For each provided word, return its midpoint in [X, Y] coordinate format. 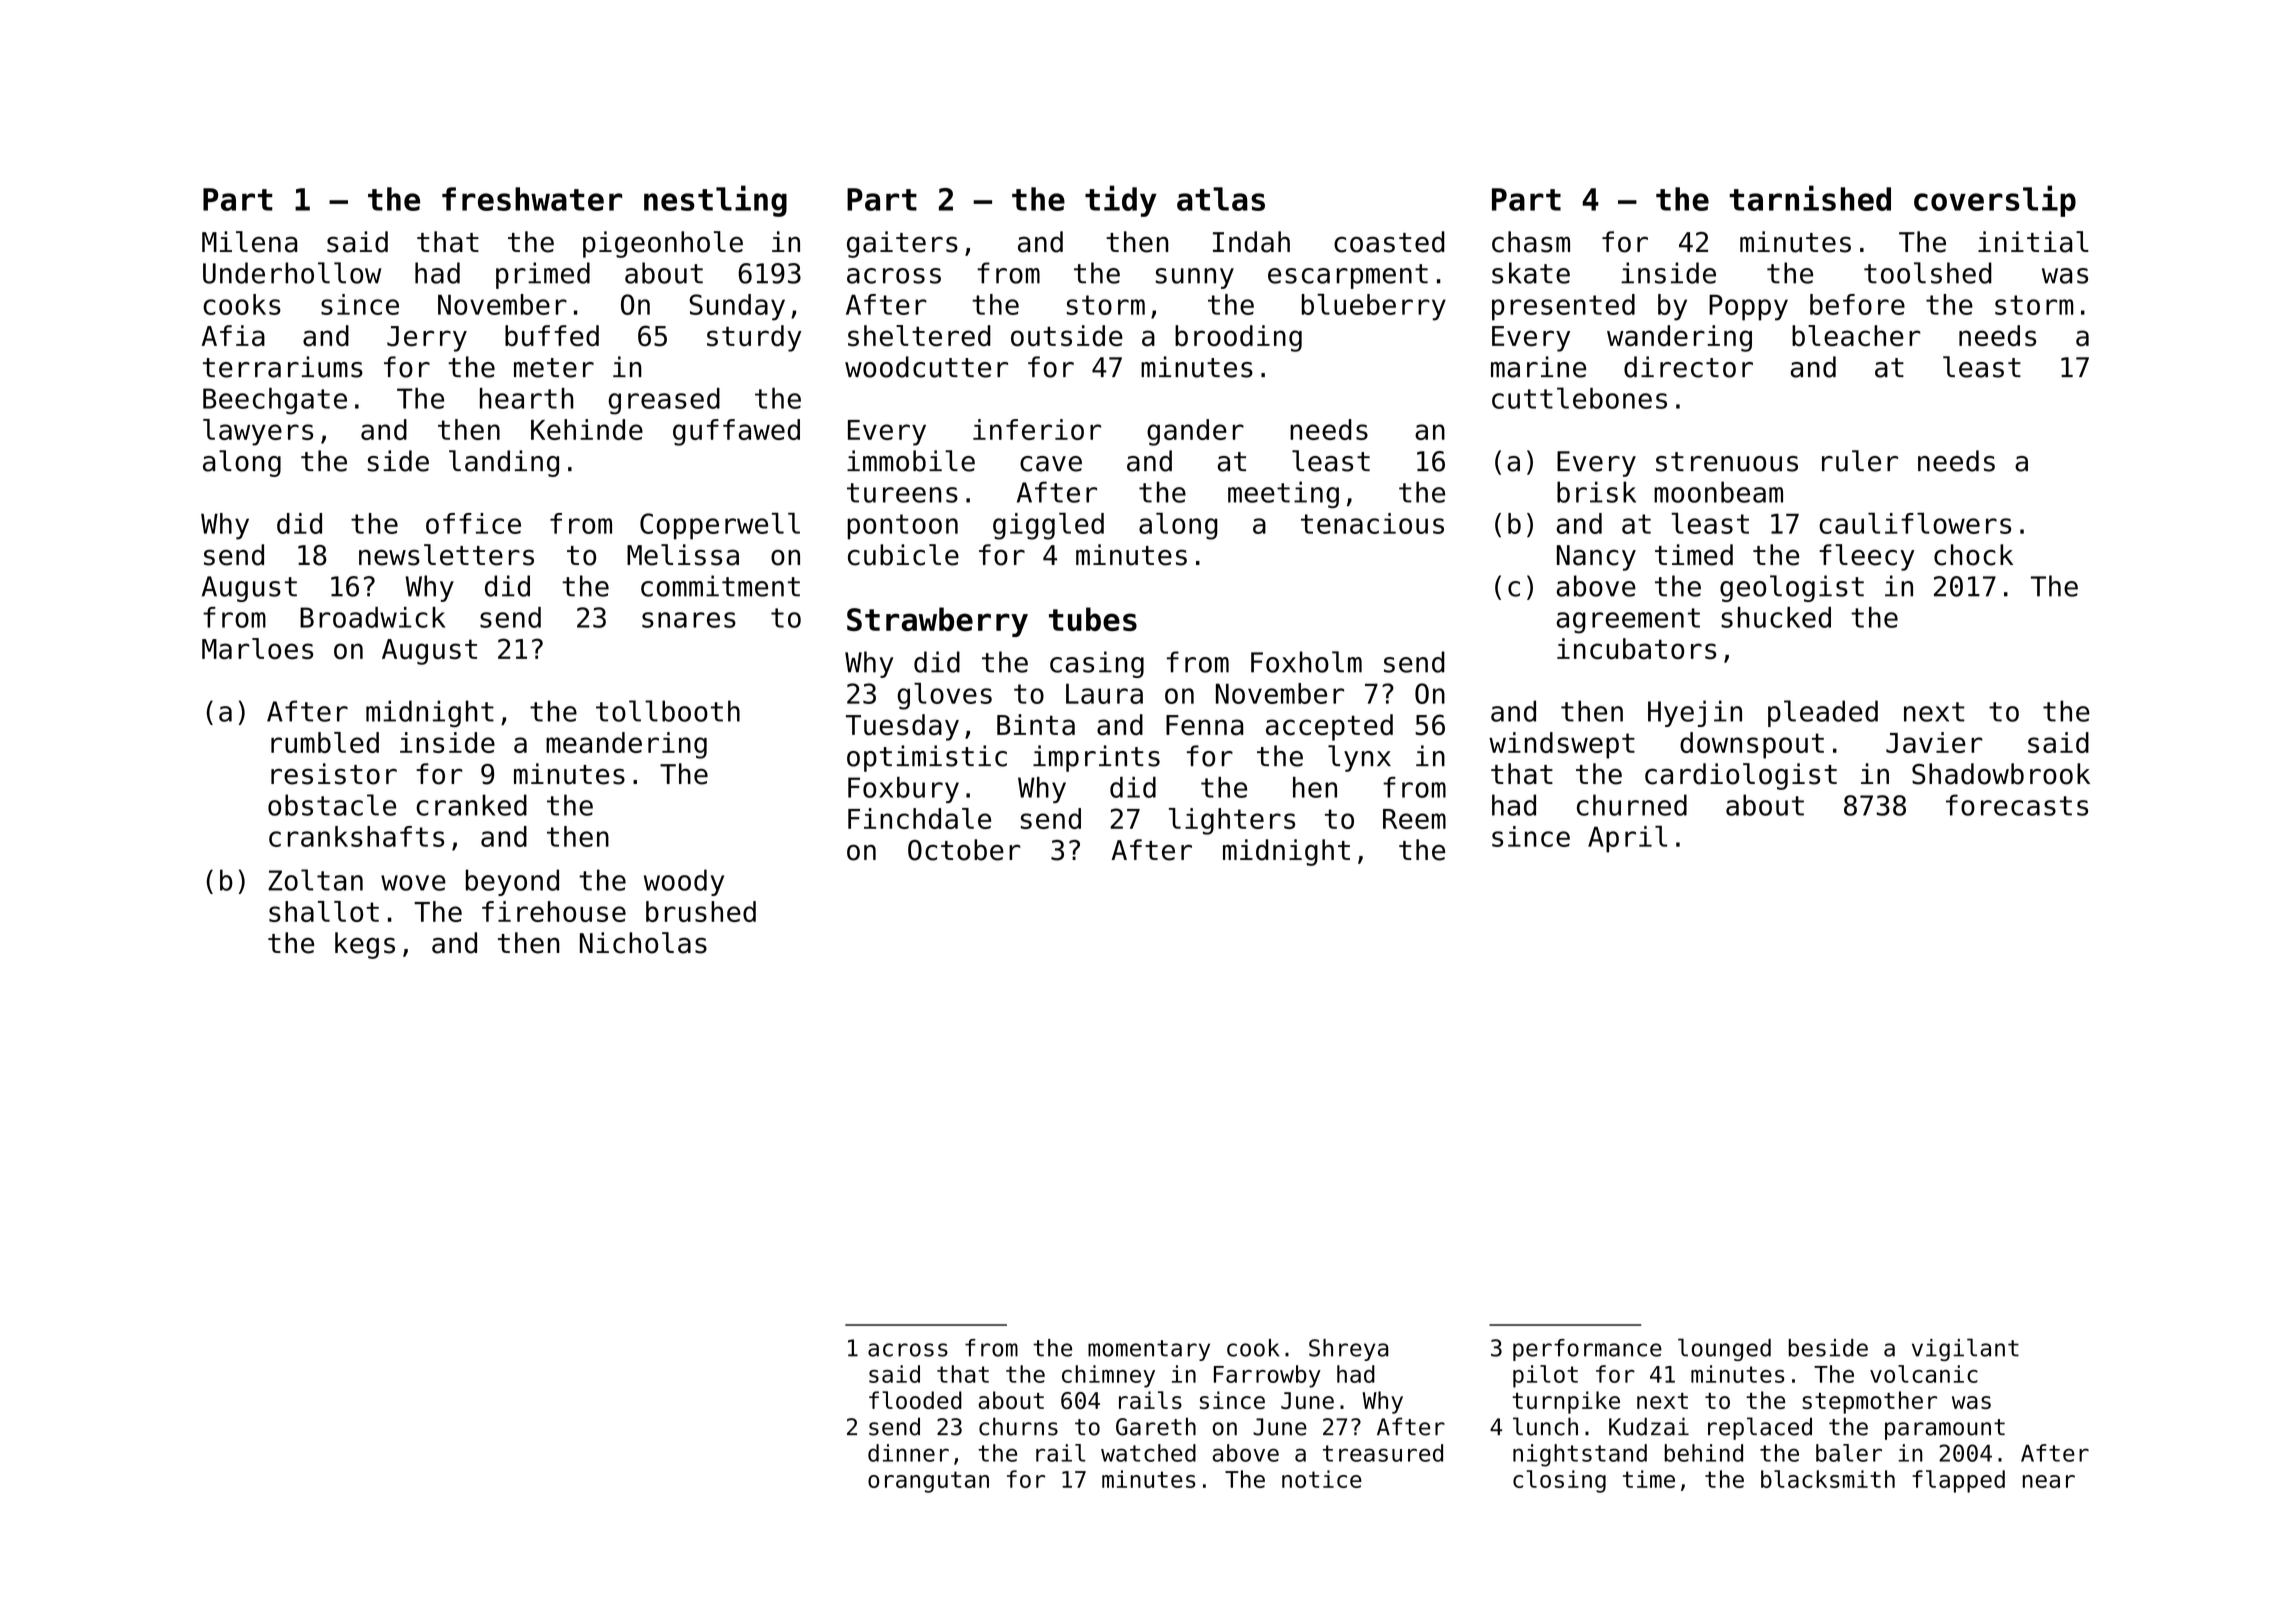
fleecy [1866, 557]
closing [1559, 1481]
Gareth [1156, 1426]
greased [664, 401]
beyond [512, 882]
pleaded [1823, 713]
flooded [915, 1400]
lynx [1359, 758]
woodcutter [926, 367]
